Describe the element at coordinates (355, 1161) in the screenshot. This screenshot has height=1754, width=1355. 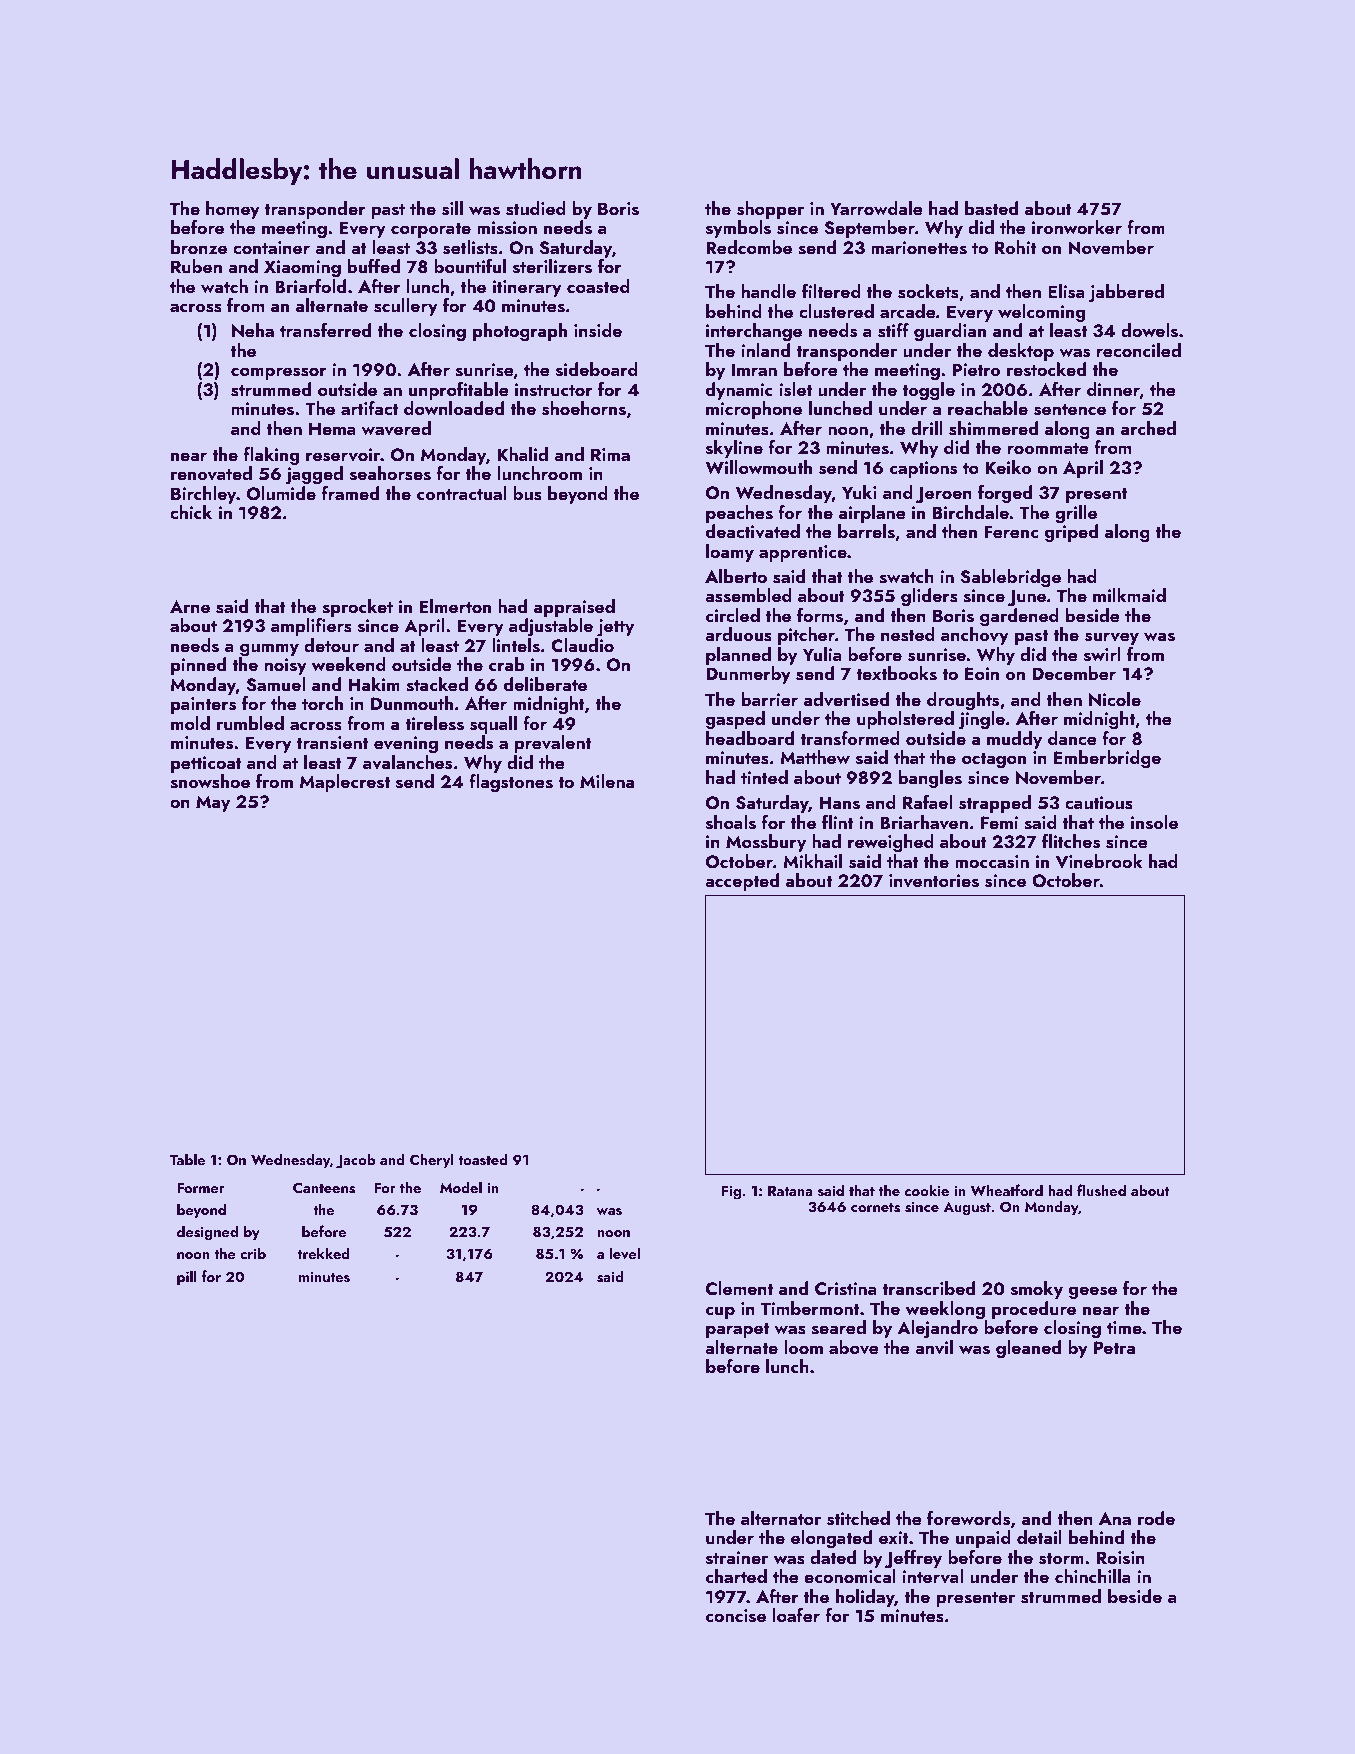
I see `Jacob` at that location.
